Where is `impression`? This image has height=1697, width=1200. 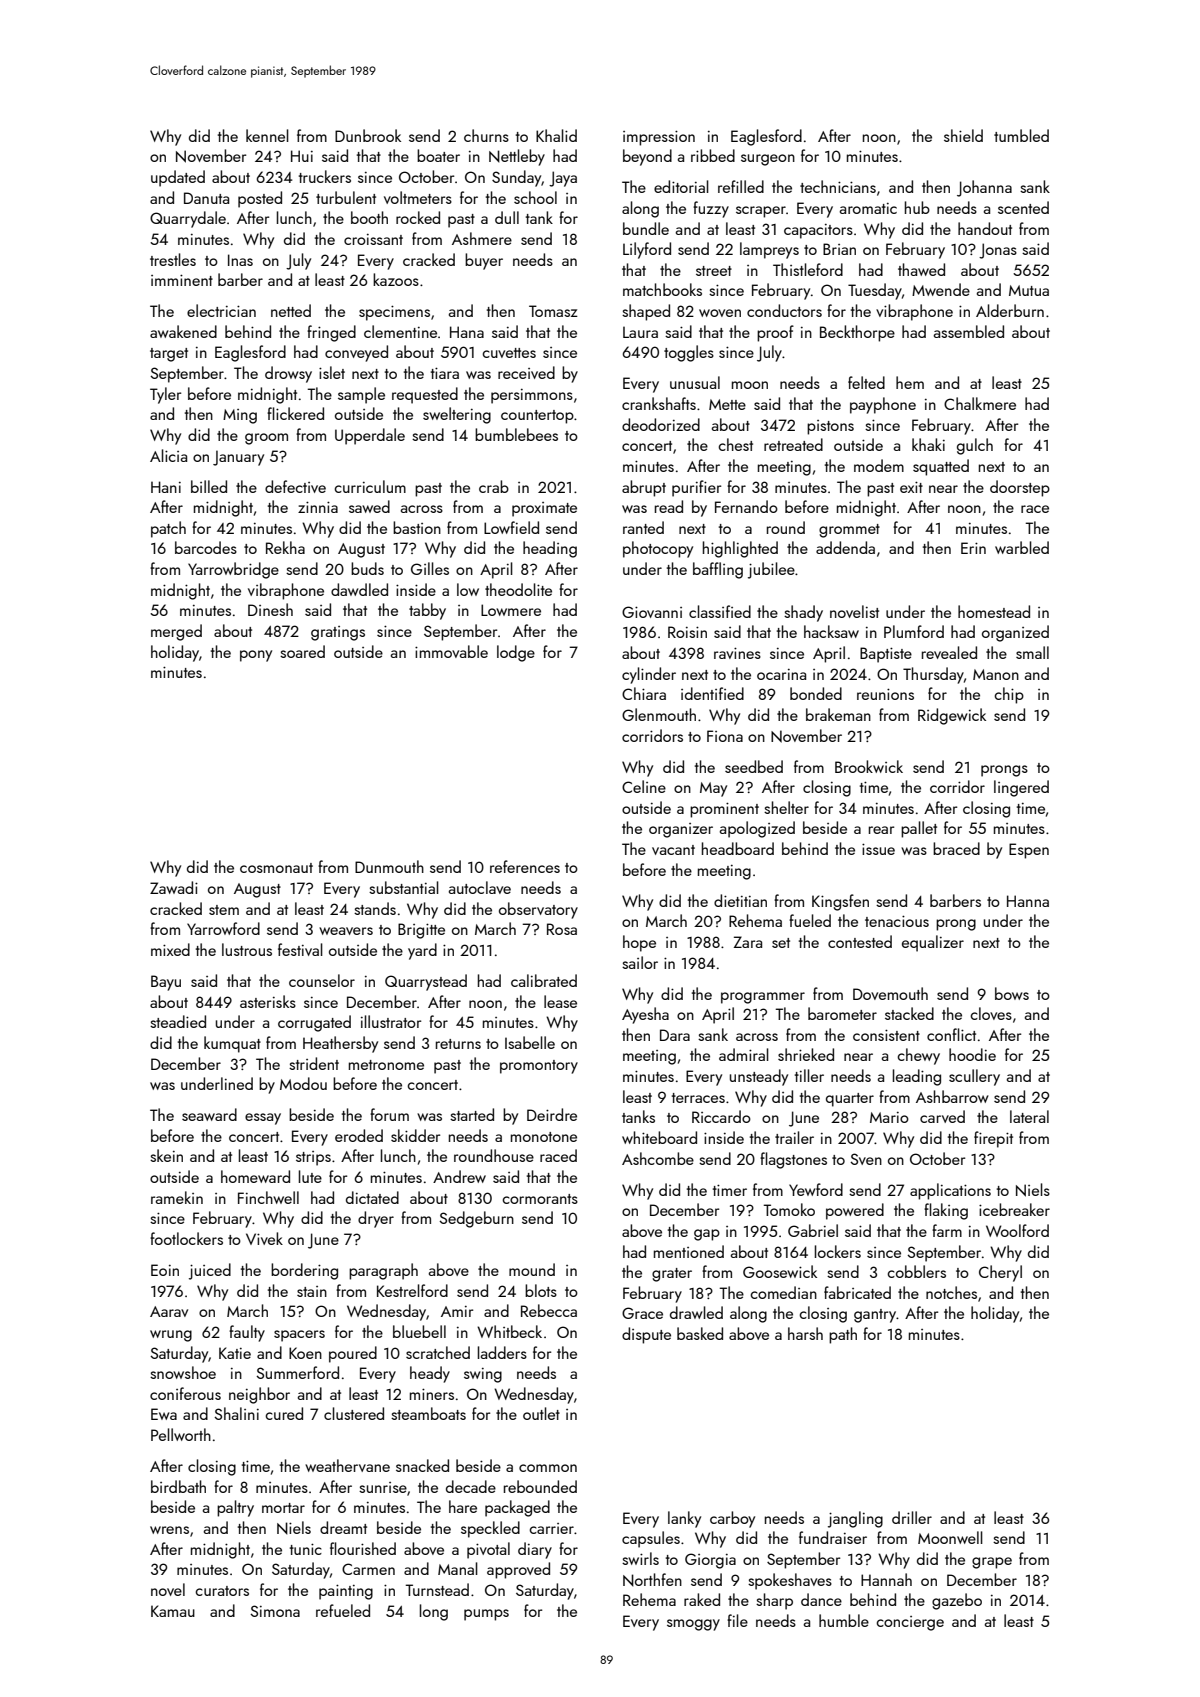 impression is located at coordinates (659, 138).
